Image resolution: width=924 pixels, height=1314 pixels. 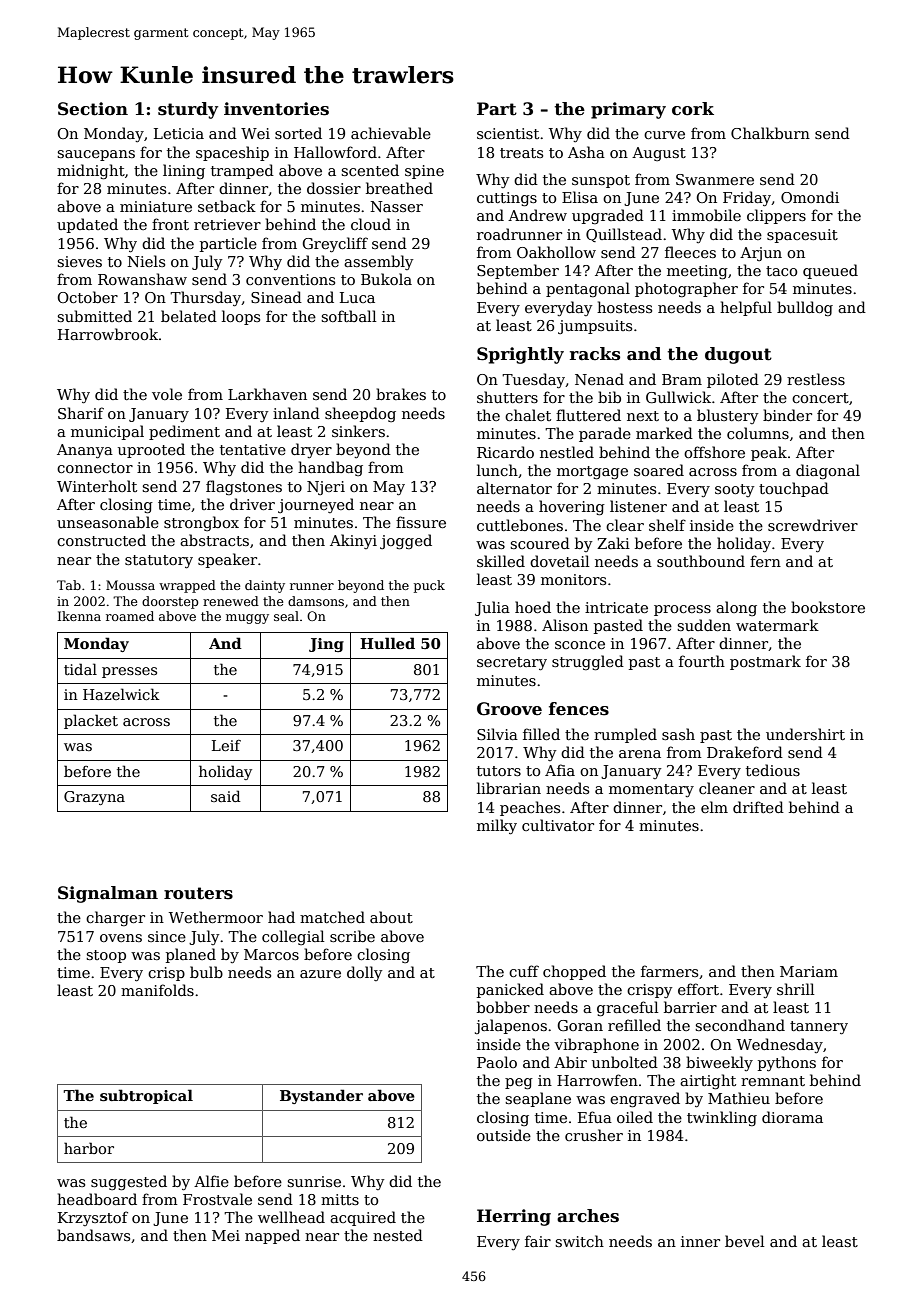 I want to click on Leif, so click(x=226, y=745).
